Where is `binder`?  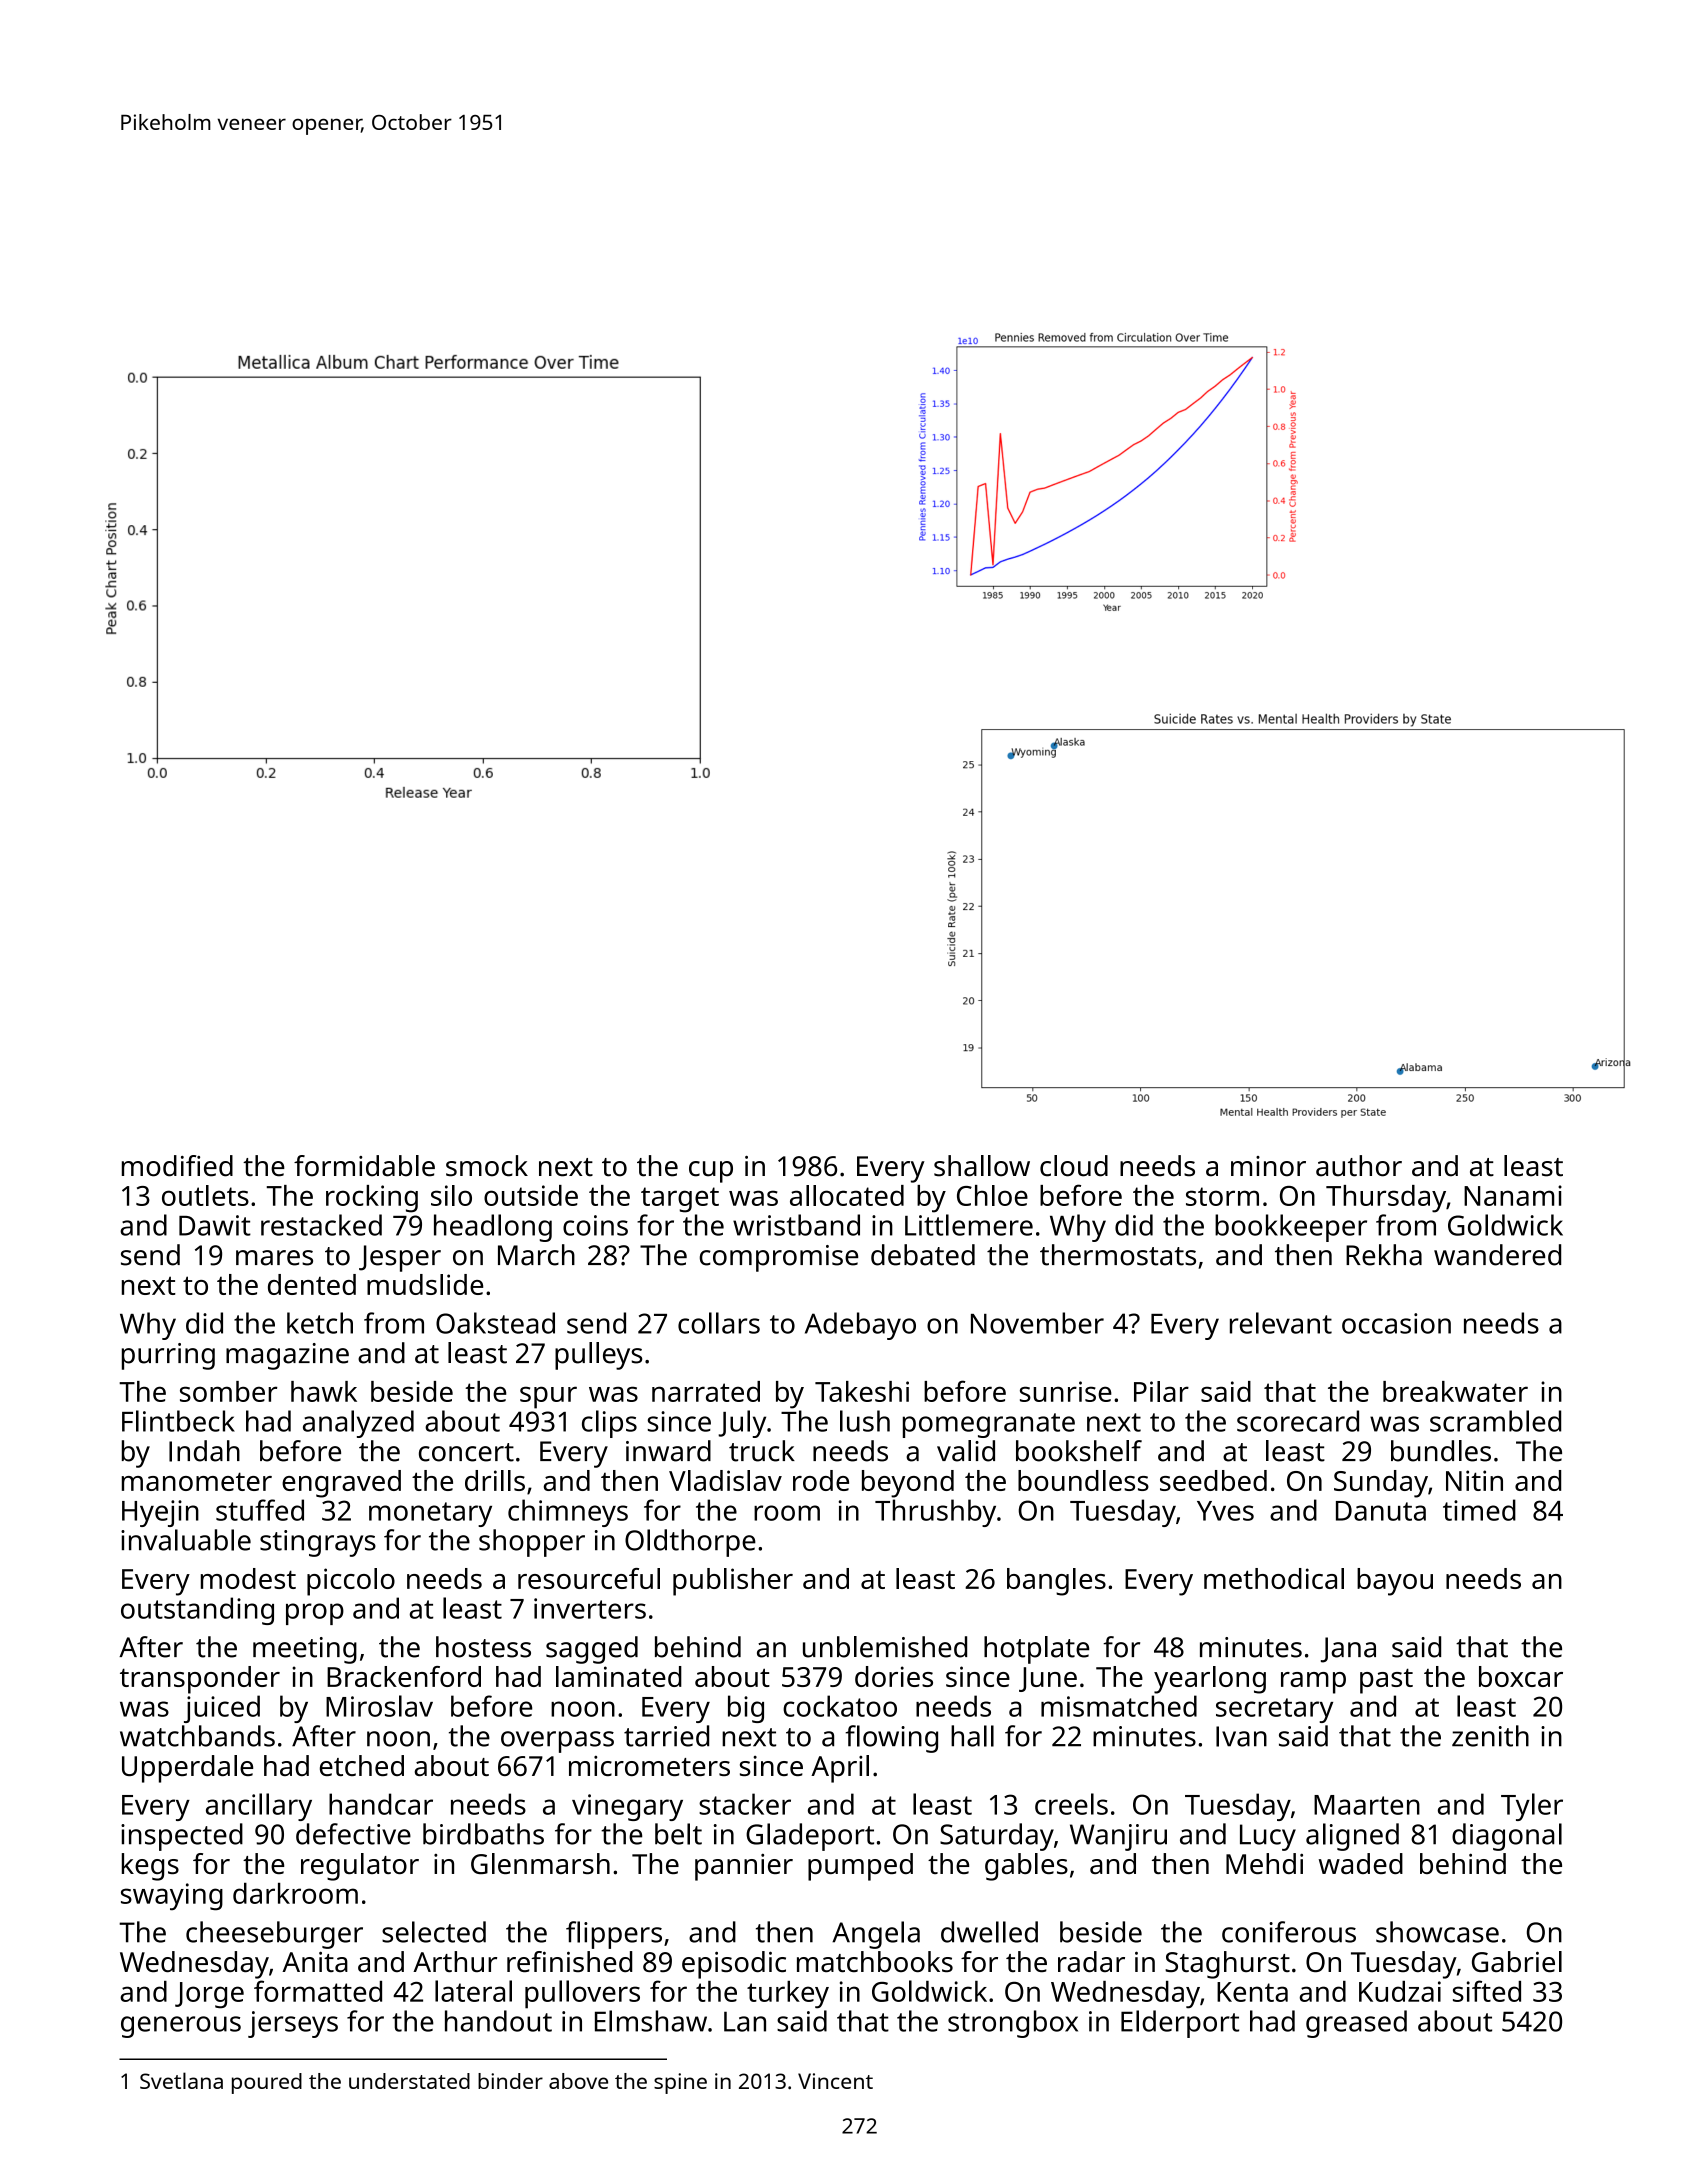 binder is located at coordinates (510, 2081).
